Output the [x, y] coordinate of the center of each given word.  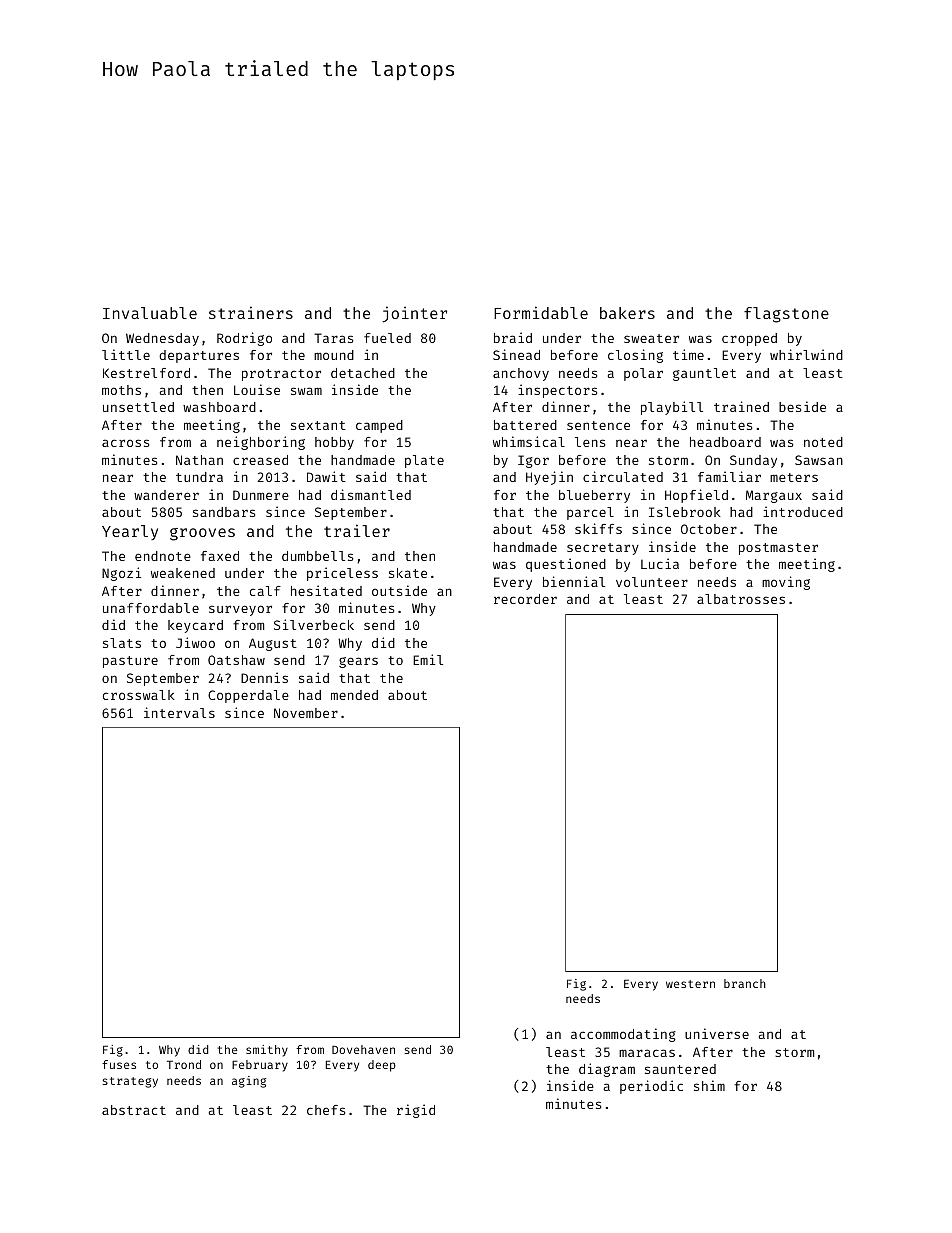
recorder [525, 599]
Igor [533, 461]
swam [306, 391]
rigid [416, 1111]
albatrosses [741, 599]
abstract [134, 1110]
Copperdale [248, 696]
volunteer [652, 582]
